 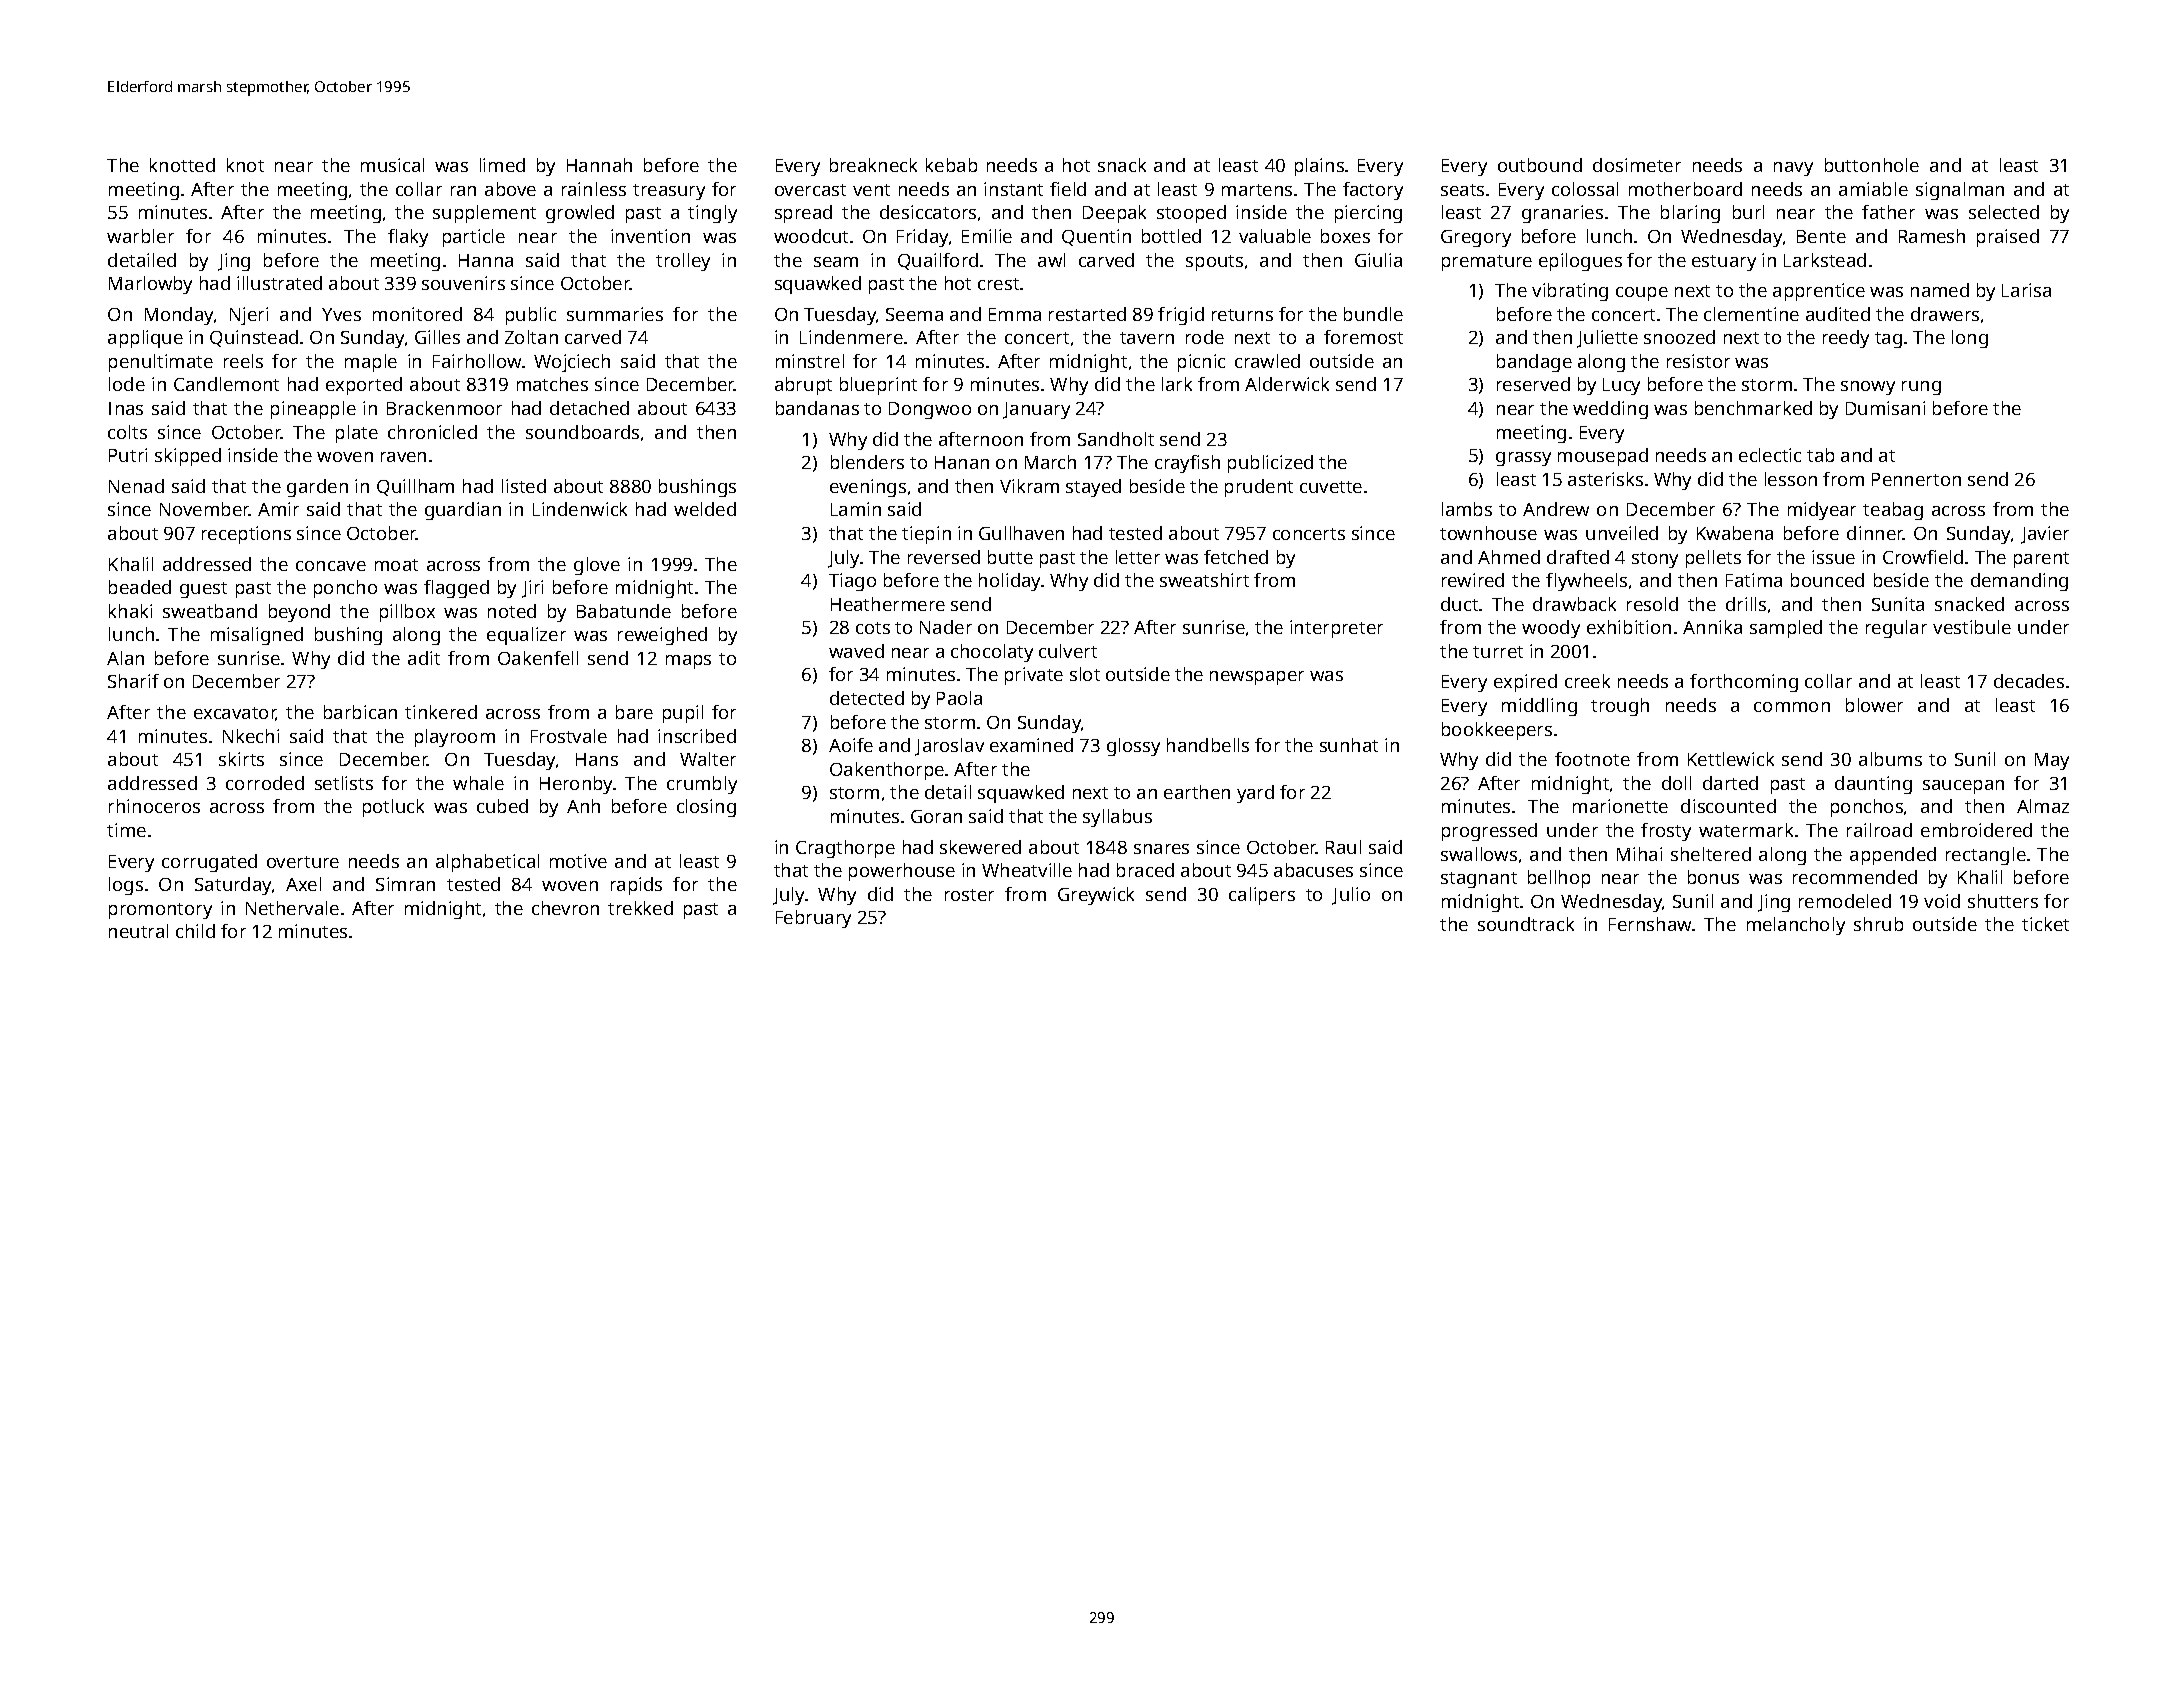 What do you see at coordinates (1873, 189) in the image?
I see `amiable` at bounding box center [1873, 189].
